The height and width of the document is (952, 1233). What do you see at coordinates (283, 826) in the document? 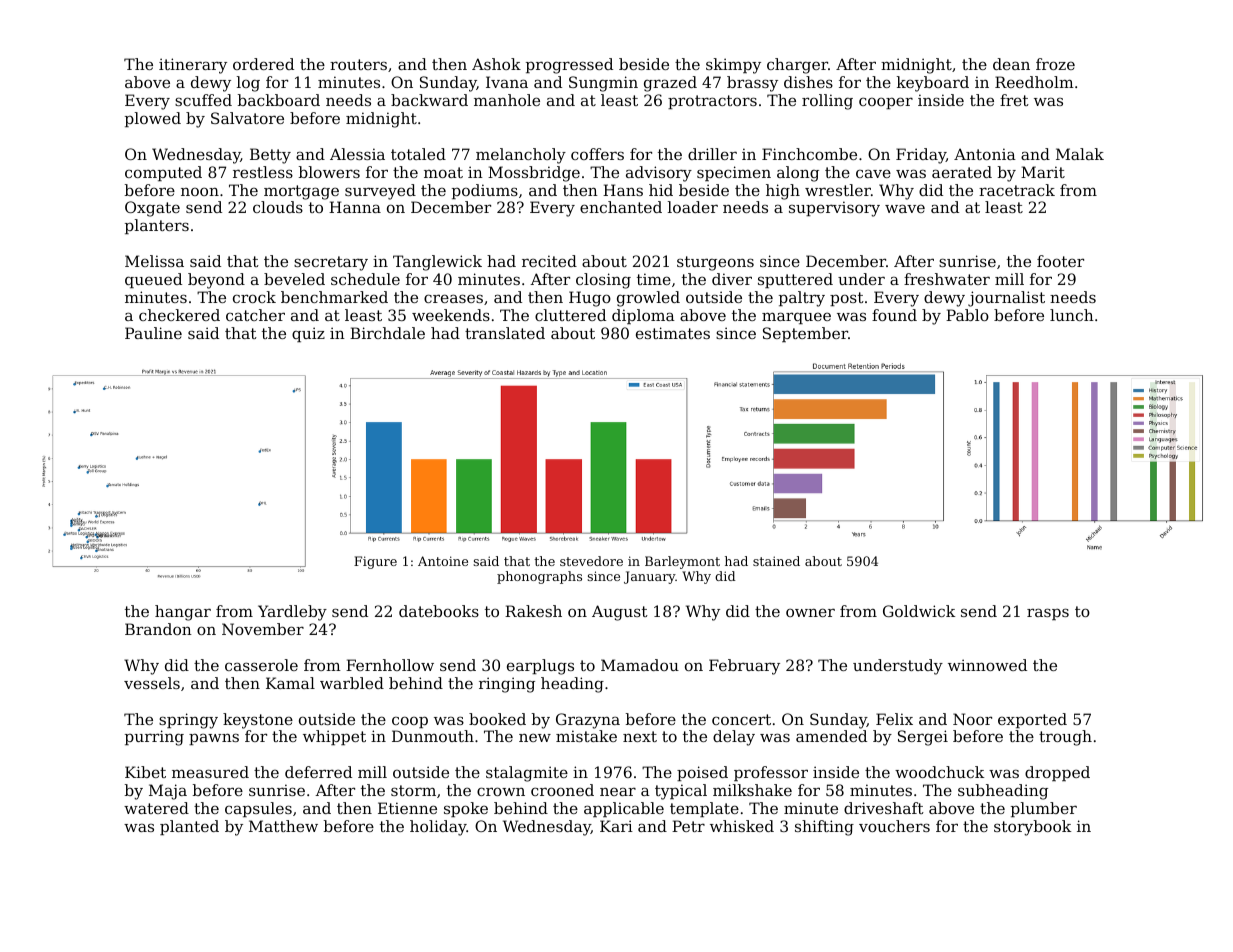
I see `Matthew` at bounding box center [283, 826].
